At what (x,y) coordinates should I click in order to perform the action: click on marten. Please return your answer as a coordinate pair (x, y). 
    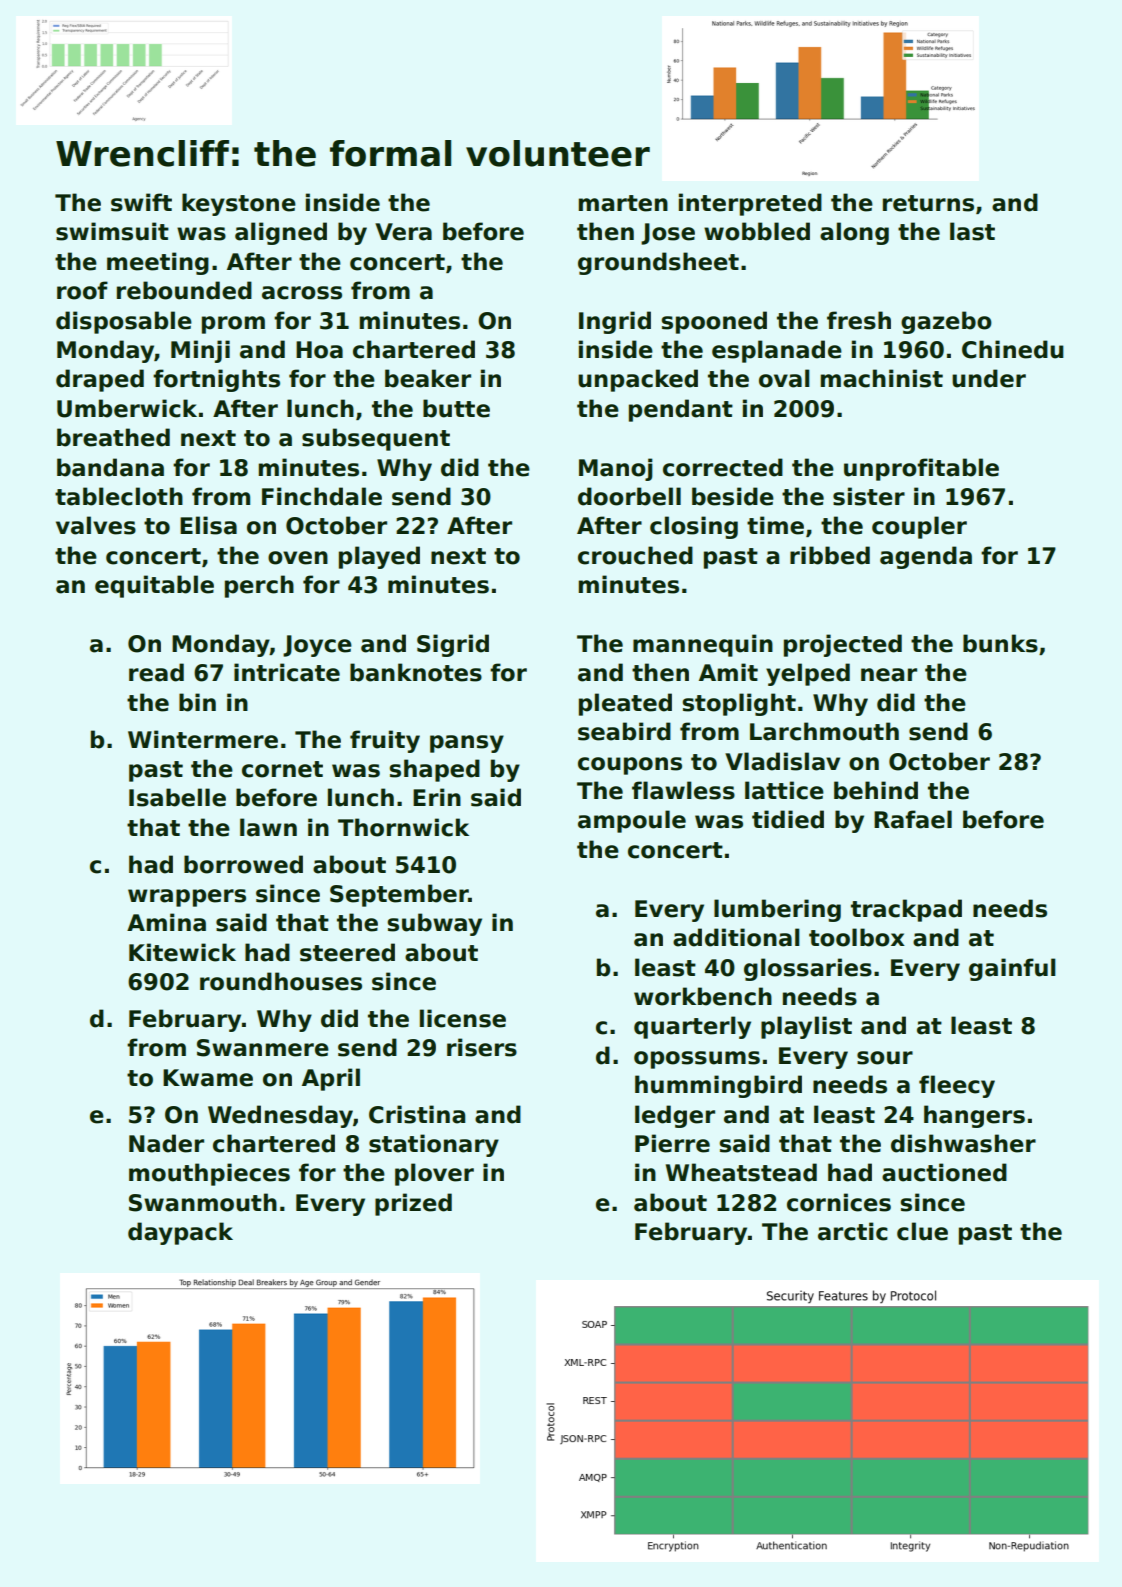
    Looking at the image, I should click on (623, 203).
